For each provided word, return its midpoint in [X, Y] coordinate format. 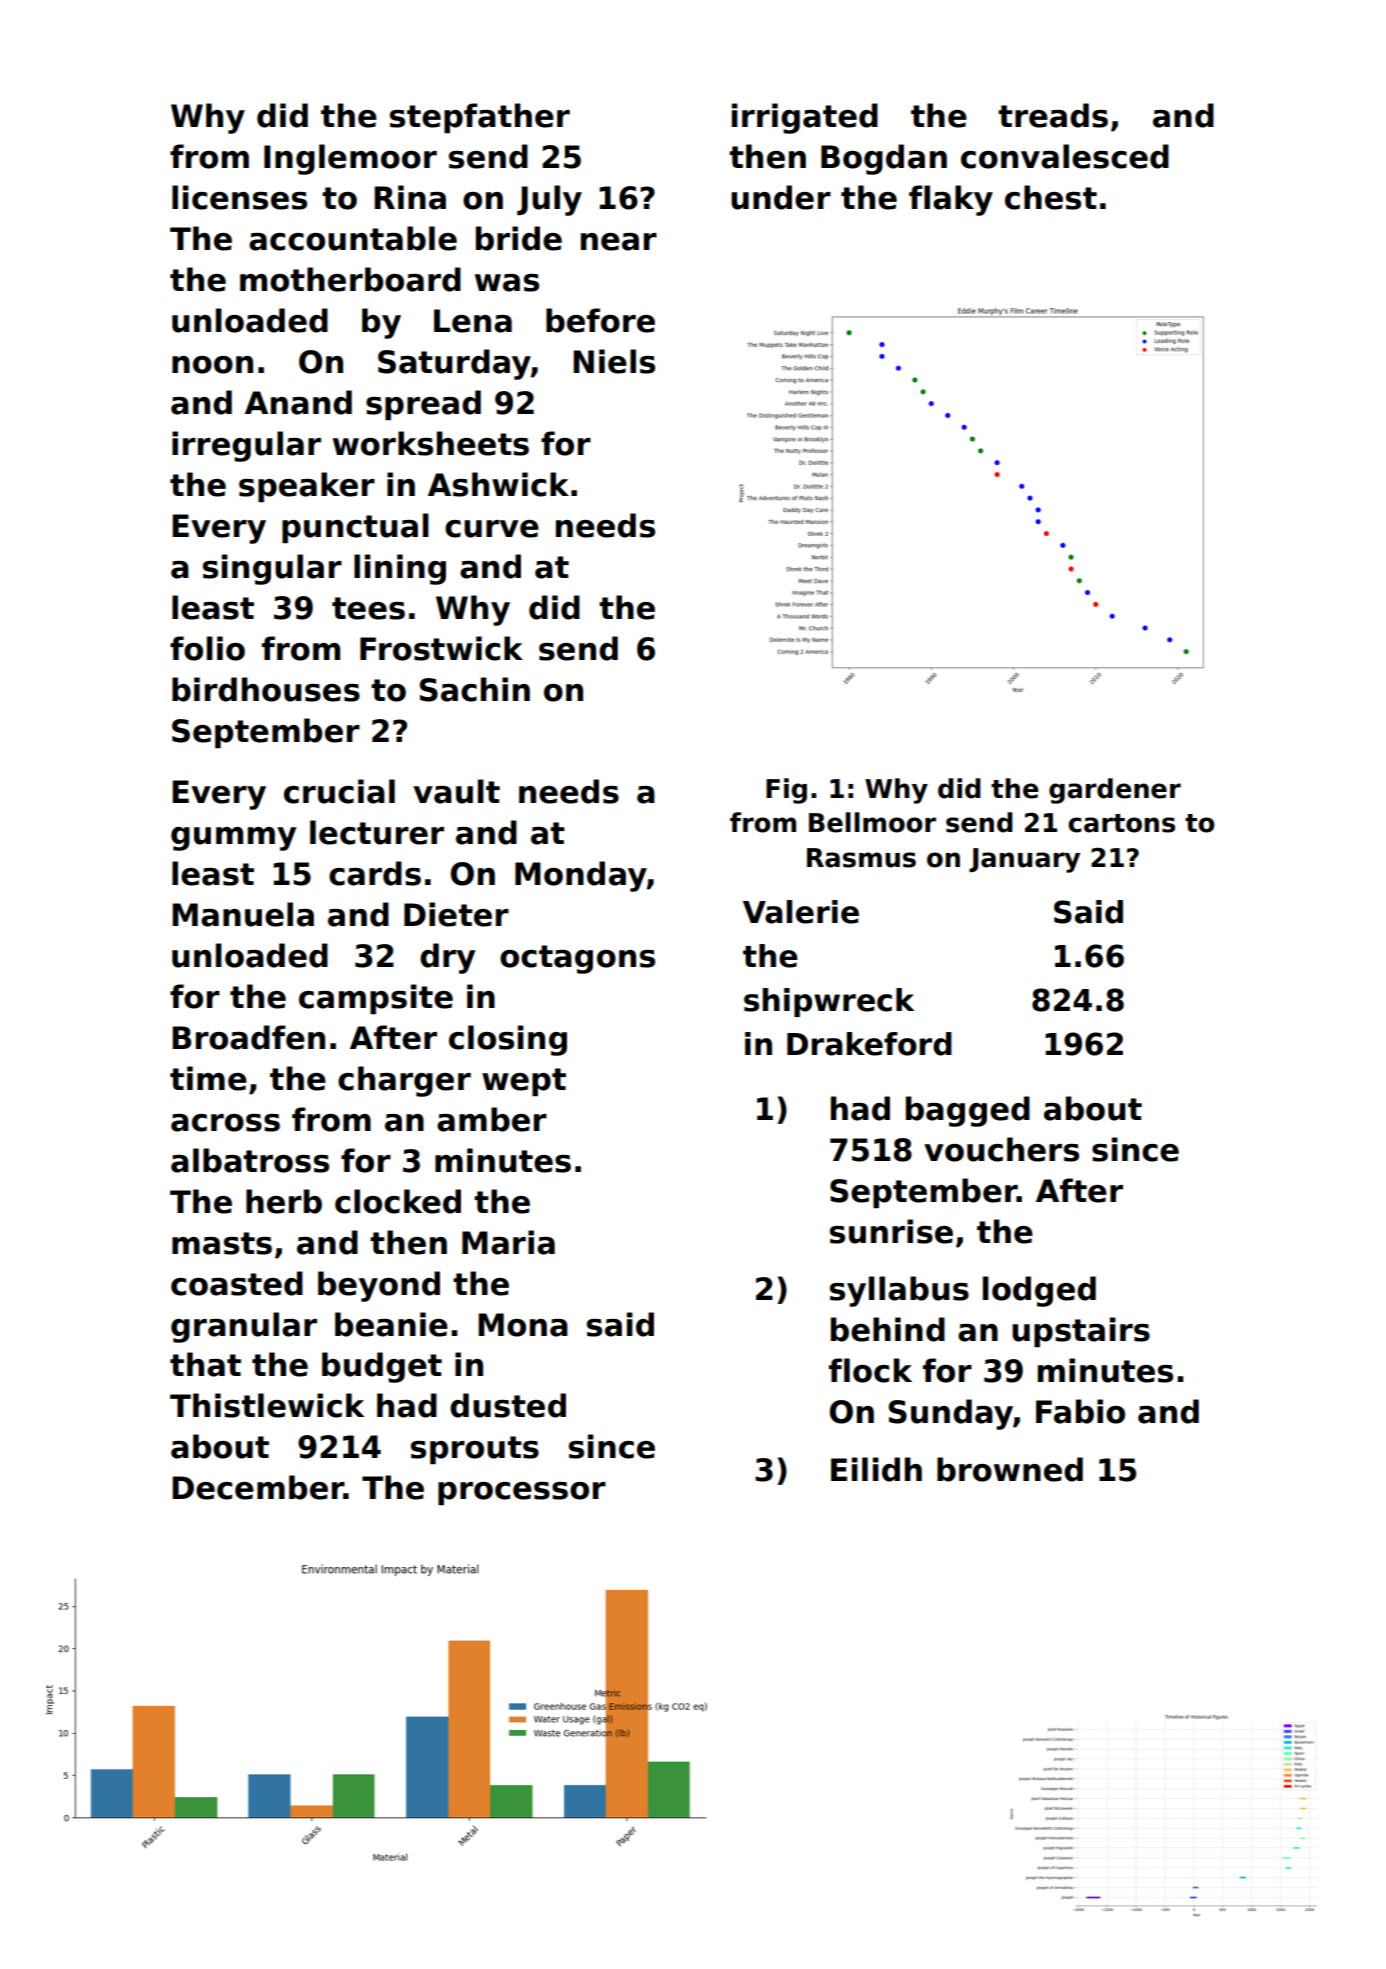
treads [1053, 115]
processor [522, 1493]
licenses [239, 197]
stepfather [480, 118]
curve [492, 529]
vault [456, 791]
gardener [1115, 791]
